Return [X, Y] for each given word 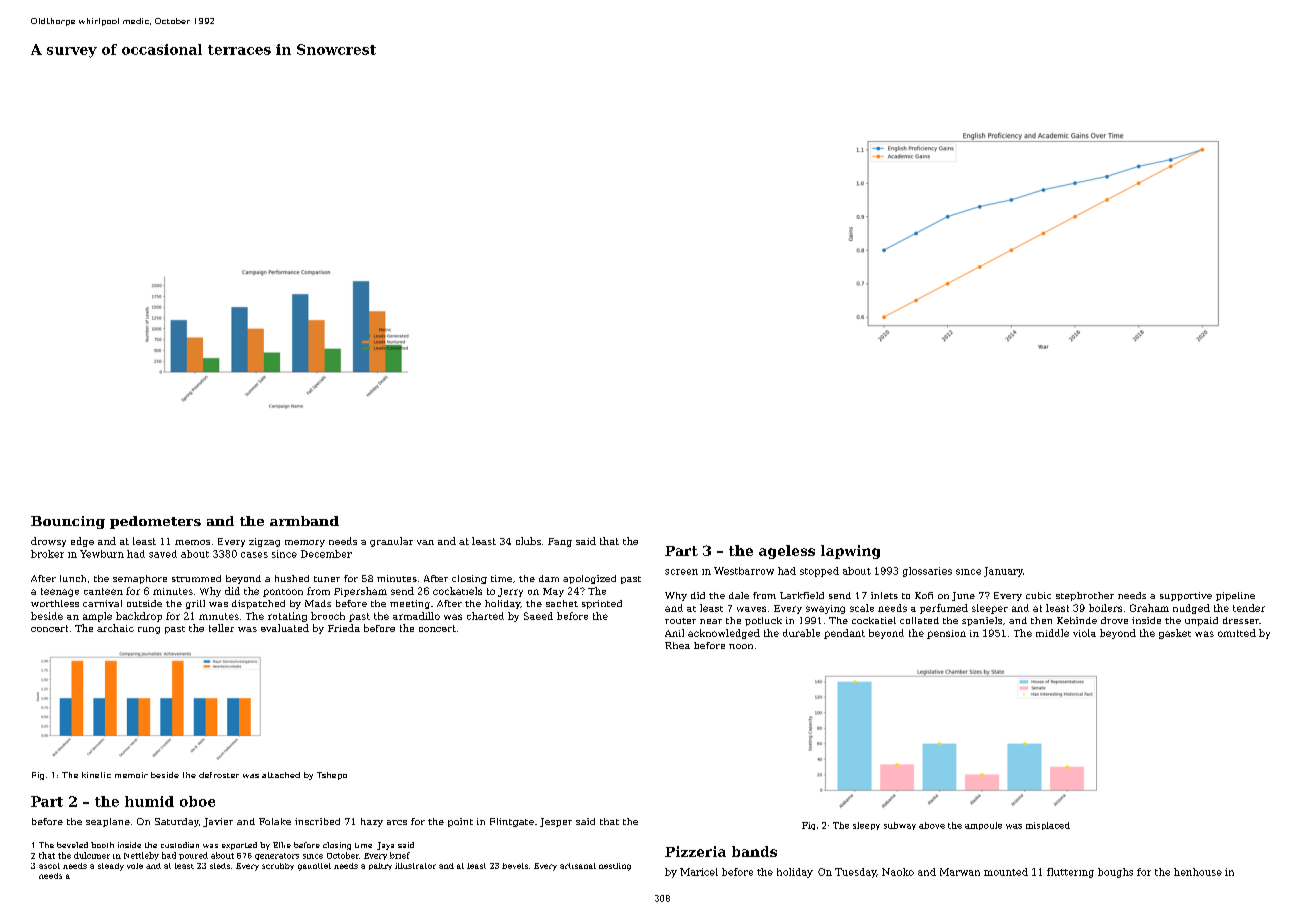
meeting [410, 604]
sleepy [866, 826]
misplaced [1048, 826]
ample [97, 617]
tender [1249, 608]
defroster [219, 775]
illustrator [415, 866]
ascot [49, 866]
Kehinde [1077, 620]
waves [751, 609]
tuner [327, 579]
